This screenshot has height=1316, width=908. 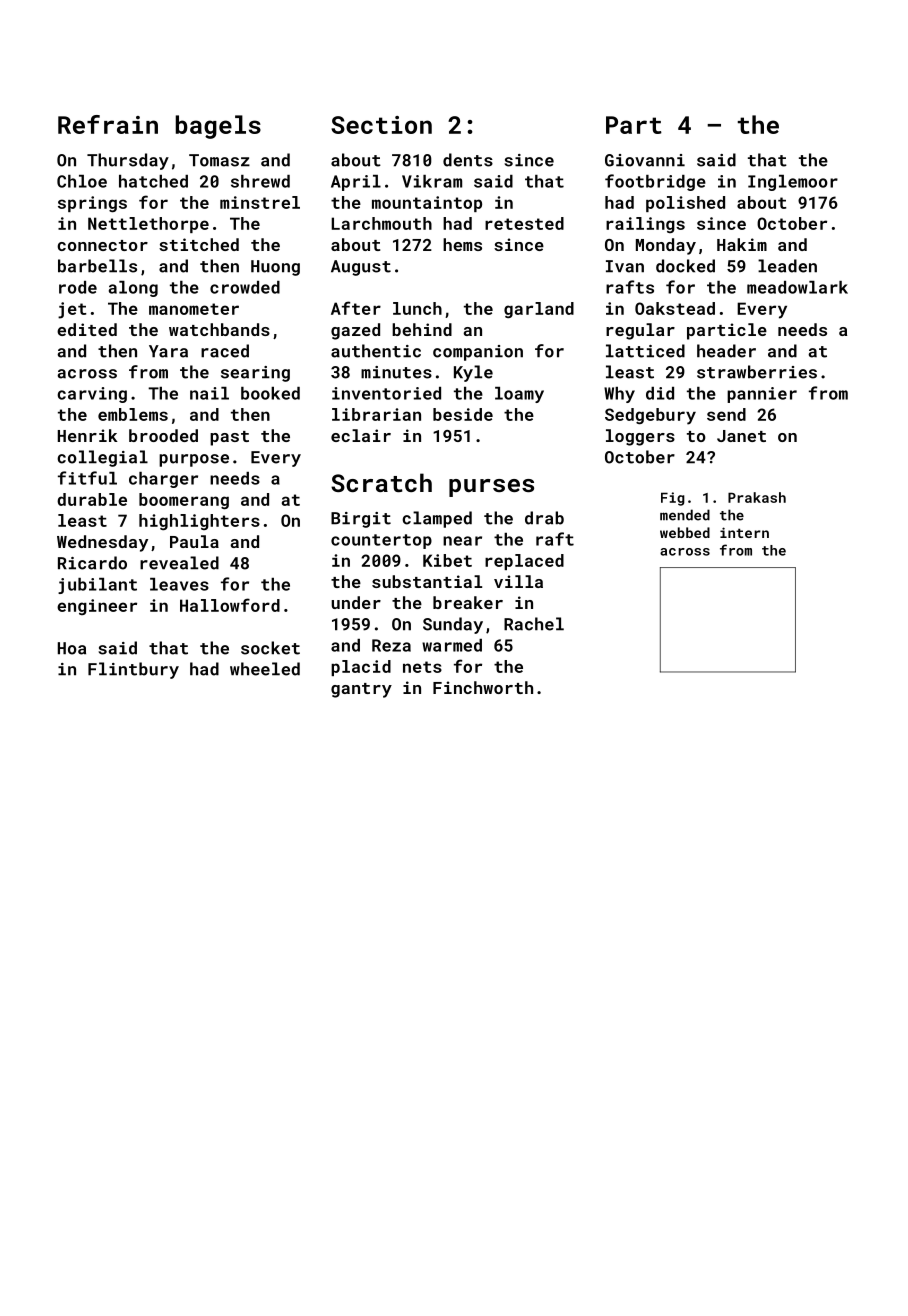 I want to click on footbridge, so click(x=655, y=182).
